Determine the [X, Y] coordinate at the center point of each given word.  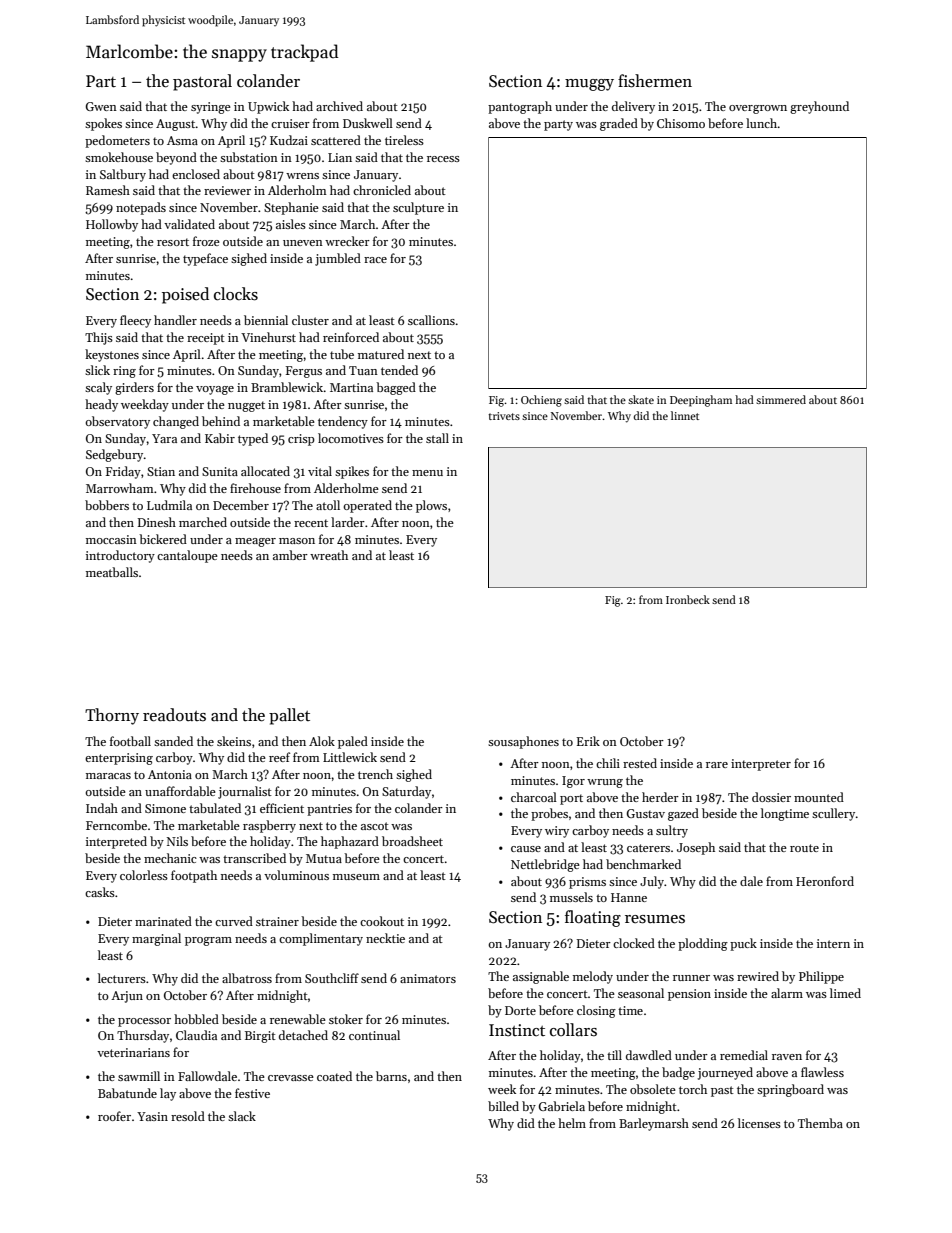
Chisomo [681, 123]
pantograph [520, 107]
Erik [588, 741]
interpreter [761, 765]
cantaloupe [187, 556]
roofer [114, 1116]
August [176, 125]
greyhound [819, 107]
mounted [819, 797]
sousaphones [523, 742]
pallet [289, 716]
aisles [291, 224]
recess [443, 159]
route [804, 848]
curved [234, 921]
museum [356, 877]
